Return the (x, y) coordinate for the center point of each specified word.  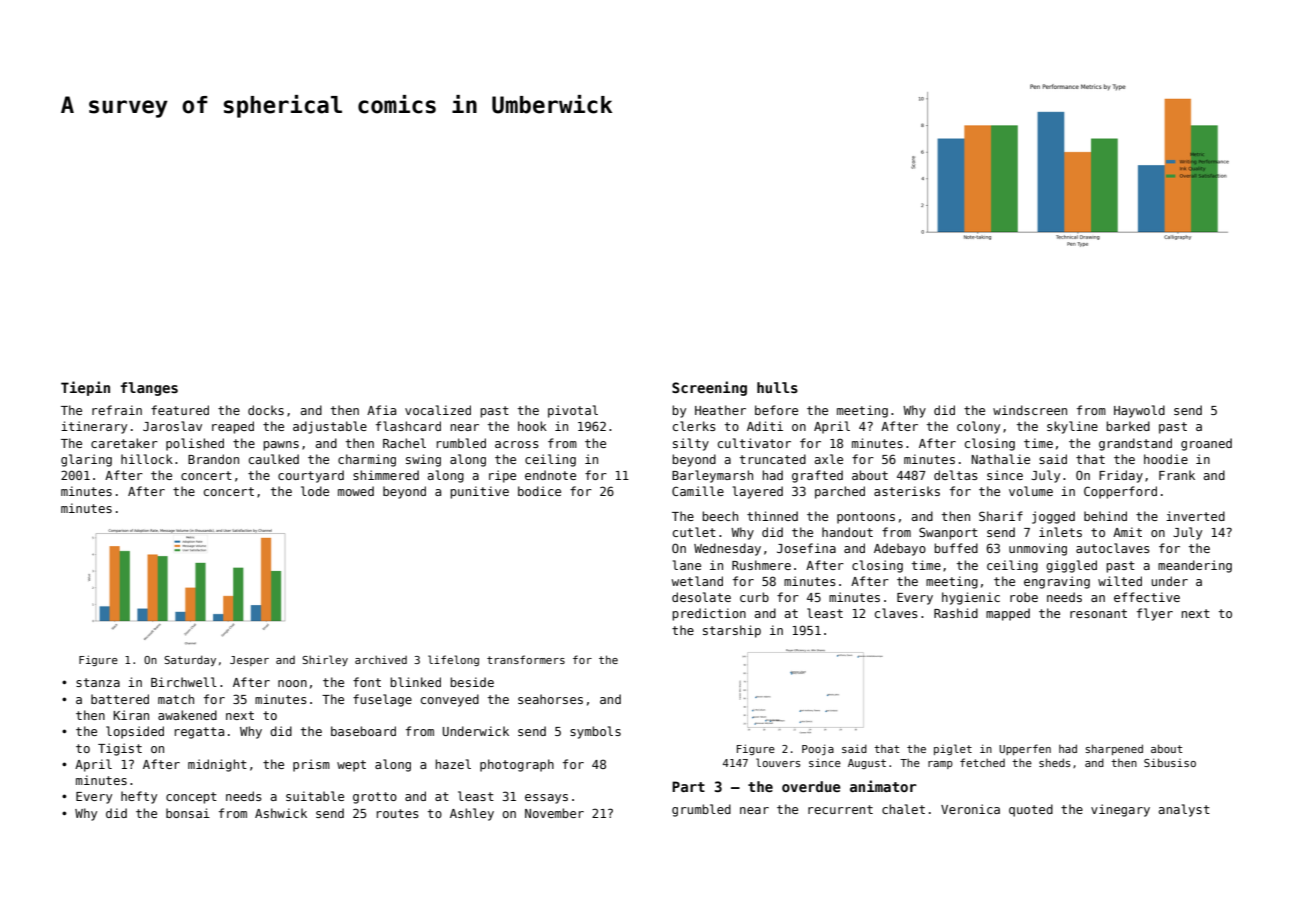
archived (381, 659)
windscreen (1030, 410)
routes (398, 813)
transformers (526, 659)
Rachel (404, 443)
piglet (953, 749)
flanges (149, 389)
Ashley (472, 814)
